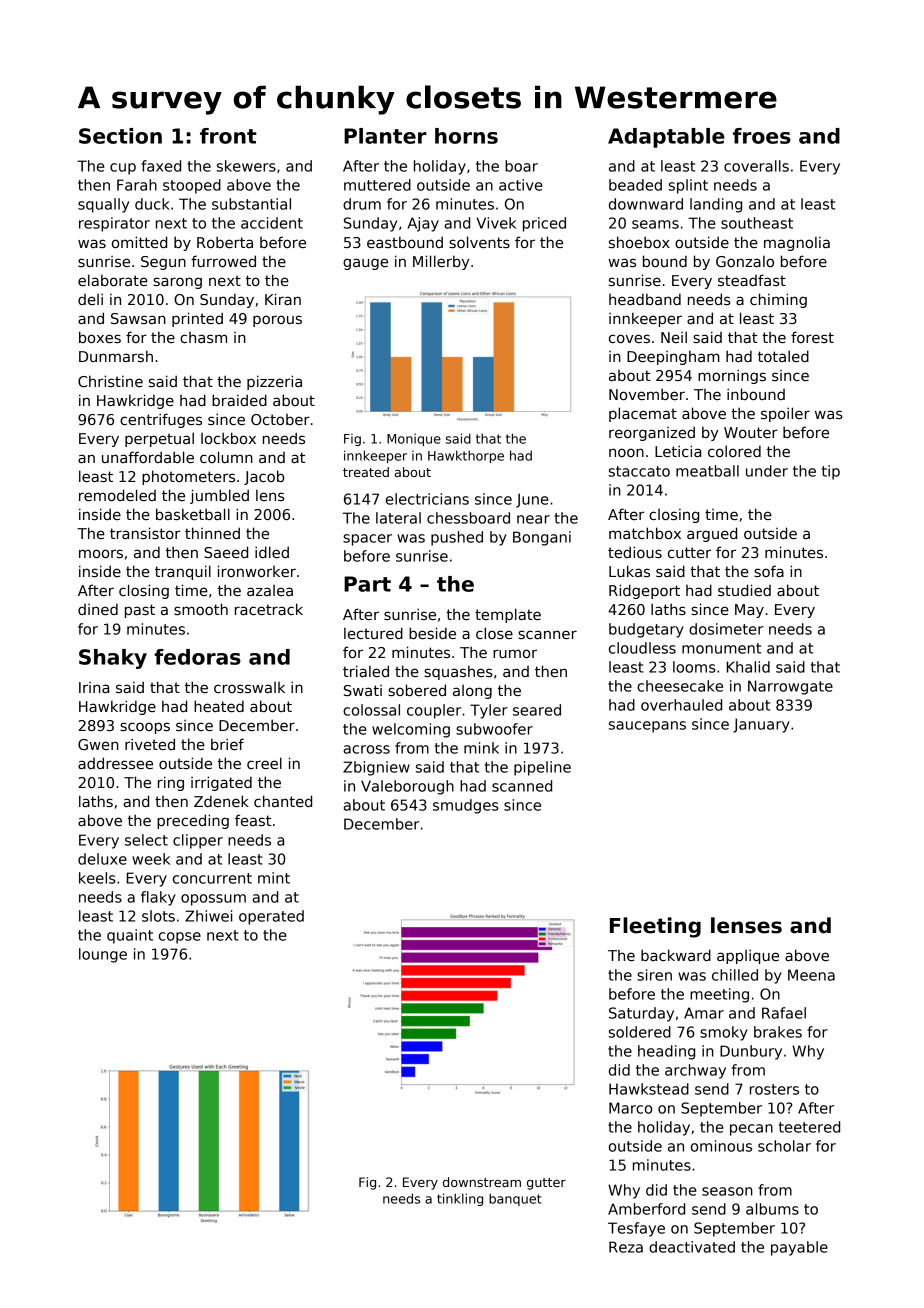 The width and height of the document is (924, 1308). I want to click on front, so click(228, 136).
